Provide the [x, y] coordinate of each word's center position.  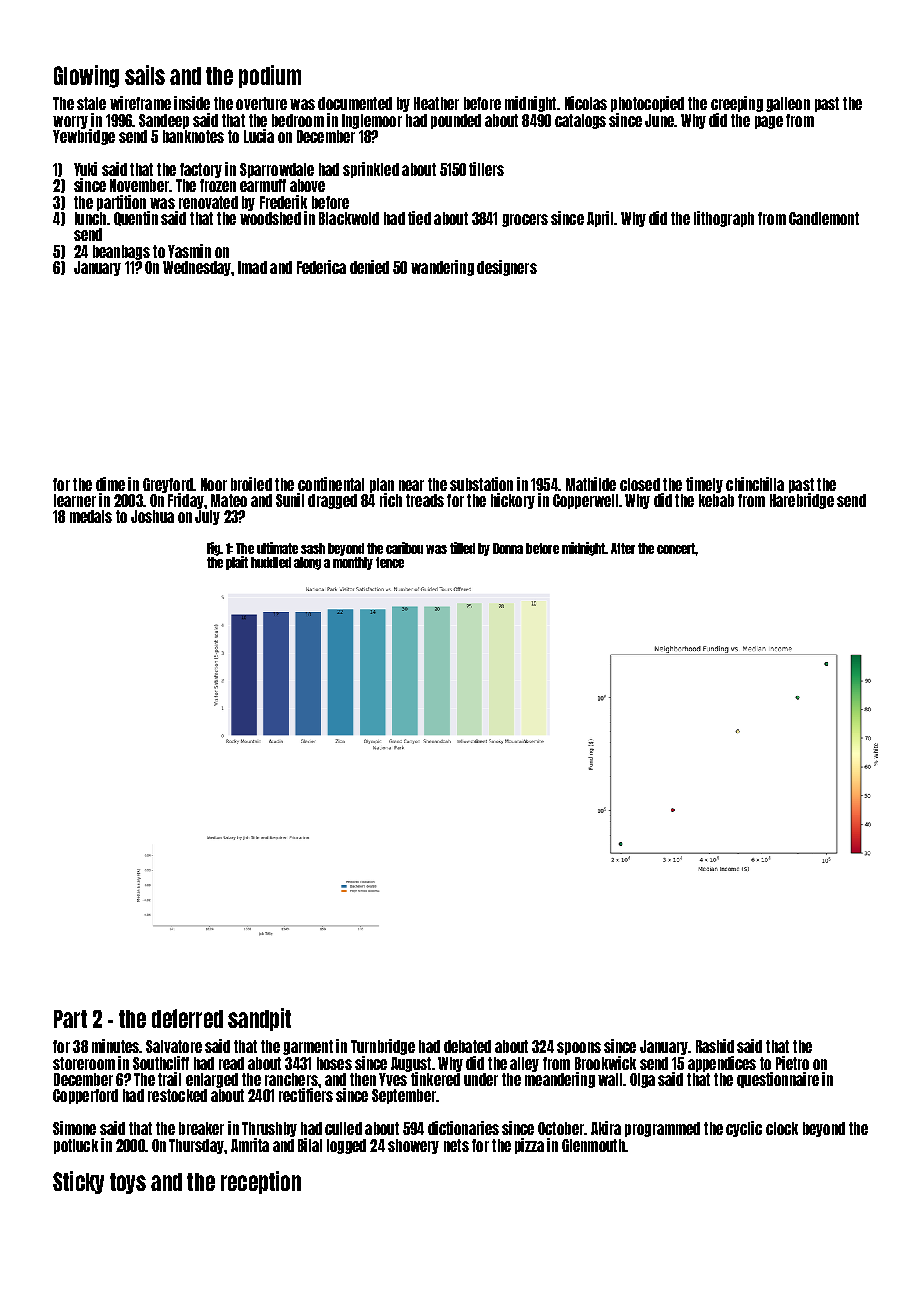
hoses [334, 1063]
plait [237, 563]
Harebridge [802, 501]
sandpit [259, 1019]
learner [75, 500]
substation [481, 484]
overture [261, 103]
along [307, 563]
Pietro [792, 1063]
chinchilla [755, 484]
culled [343, 1128]
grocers [525, 220]
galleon [788, 104]
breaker [201, 1128]
